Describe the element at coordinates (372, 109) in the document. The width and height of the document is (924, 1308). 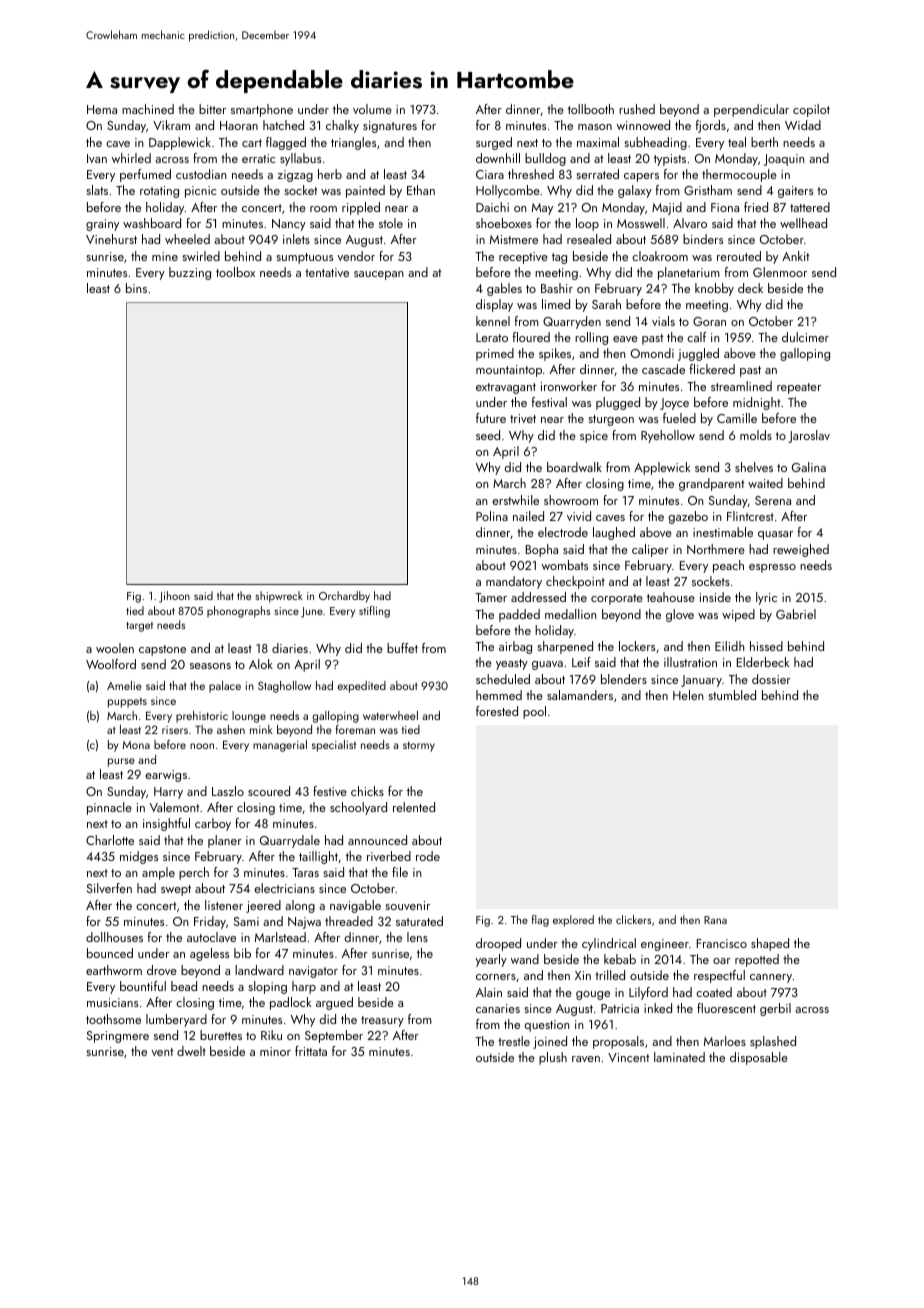
I see `volume` at that location.
